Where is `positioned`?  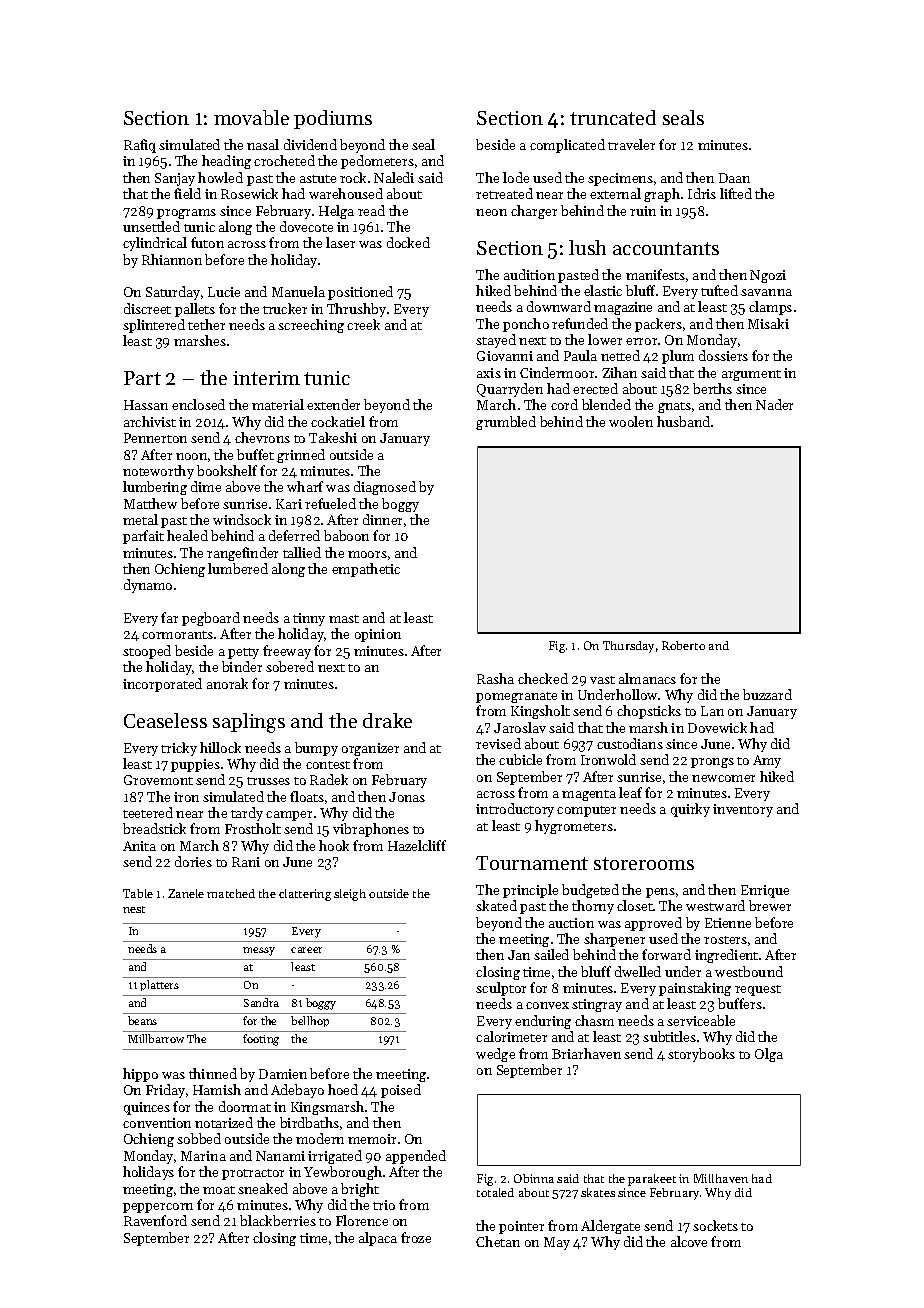 positioned is located at coordinates (360, 293).
